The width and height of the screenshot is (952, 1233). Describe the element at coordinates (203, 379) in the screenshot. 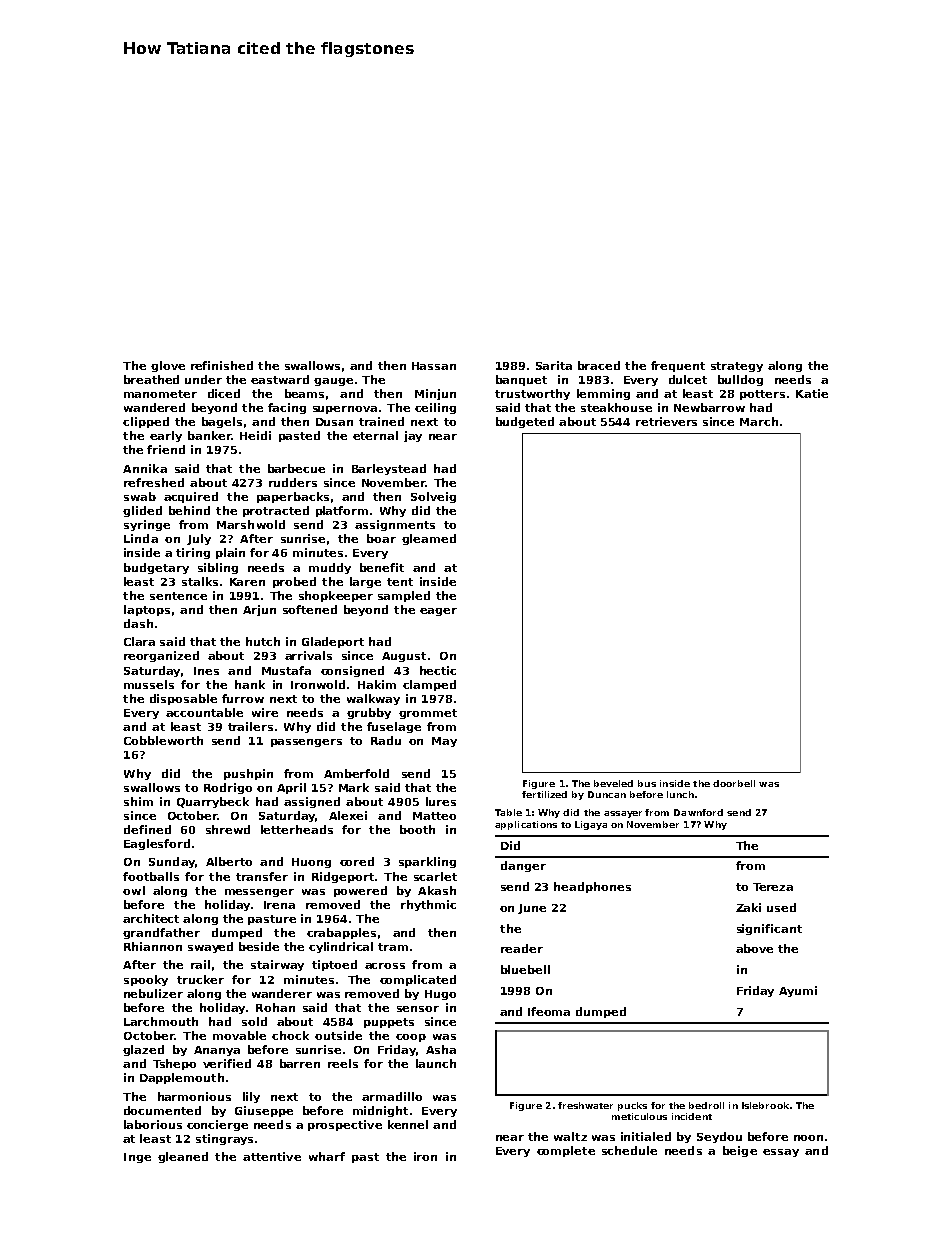

I see `under` at that location.
